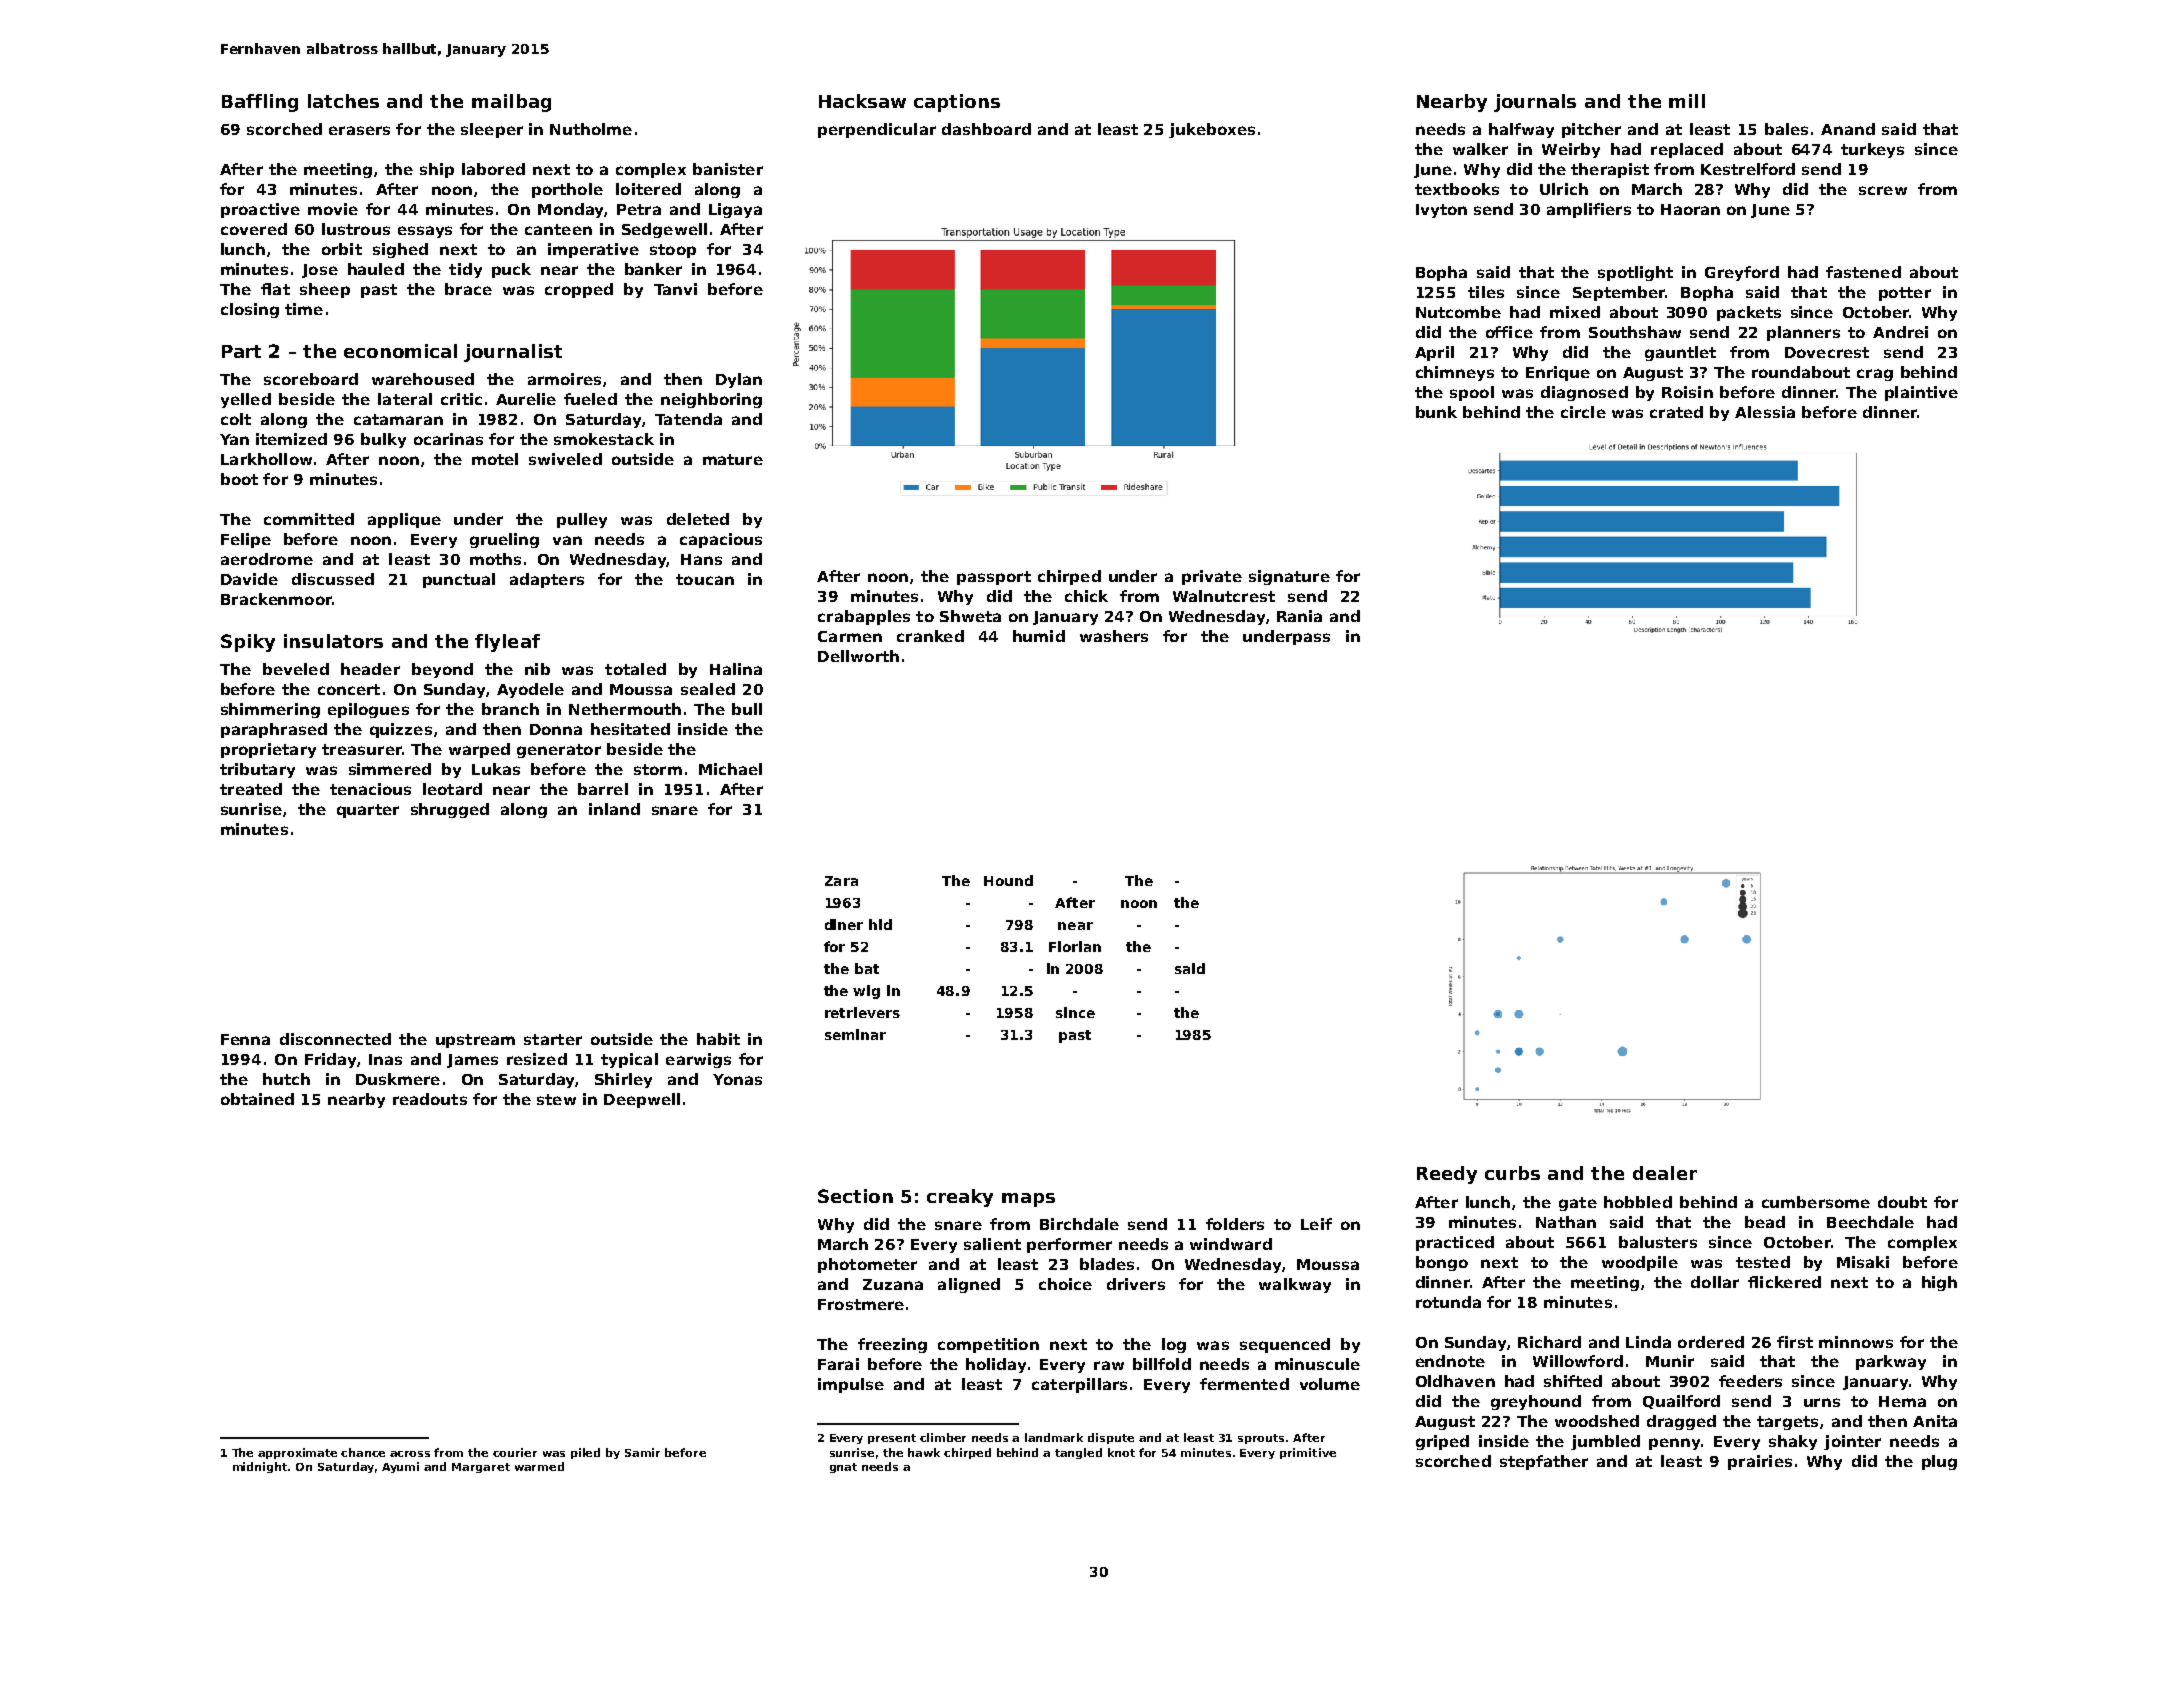 The height and width of the image is (1683, 2178). What do you see at coordinates (1784, 1282) in the image?
I see `flickered` at bounding box center [1784, 1282].
